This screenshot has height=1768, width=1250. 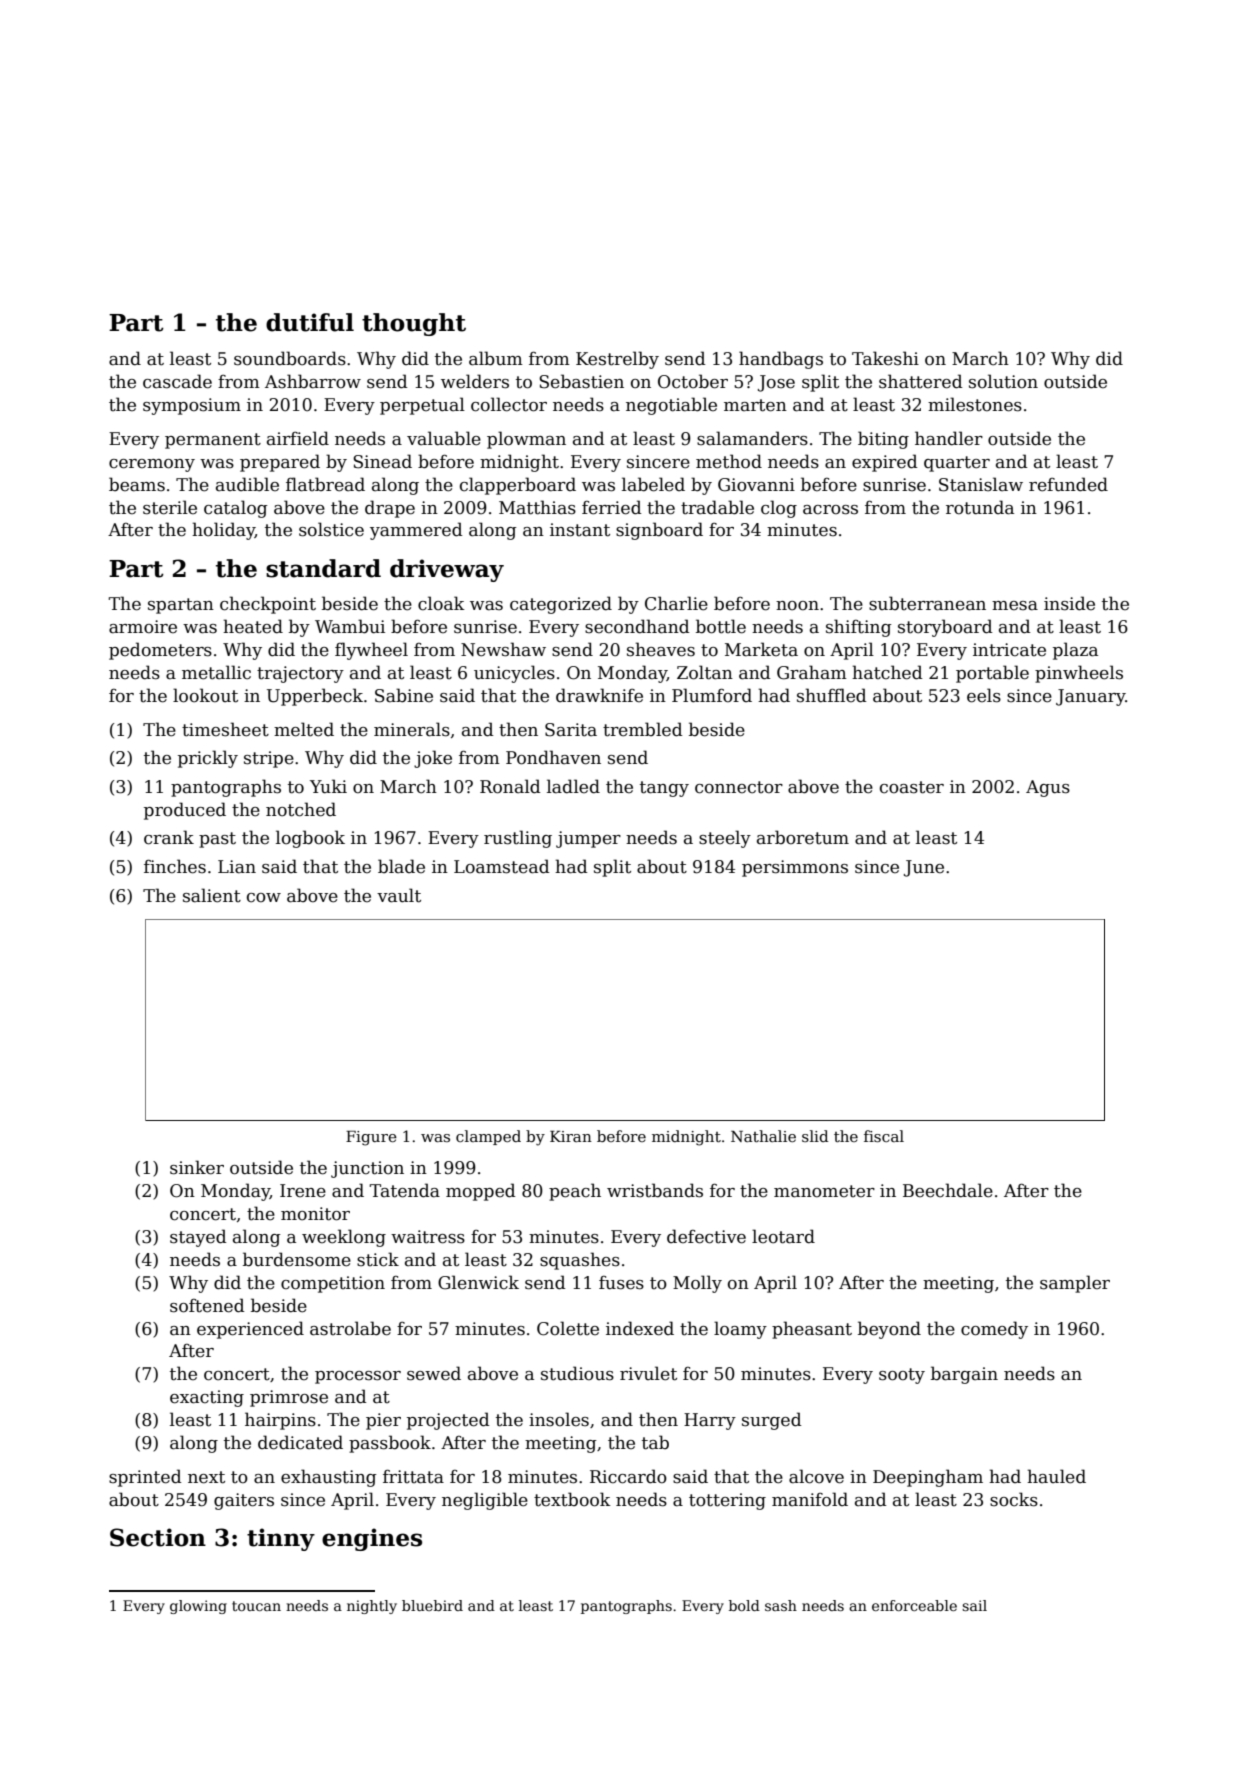 What do you see at coordinates (1003, 381) in the screenshot?
I see `solution` at bounding box center [1003, 381].
